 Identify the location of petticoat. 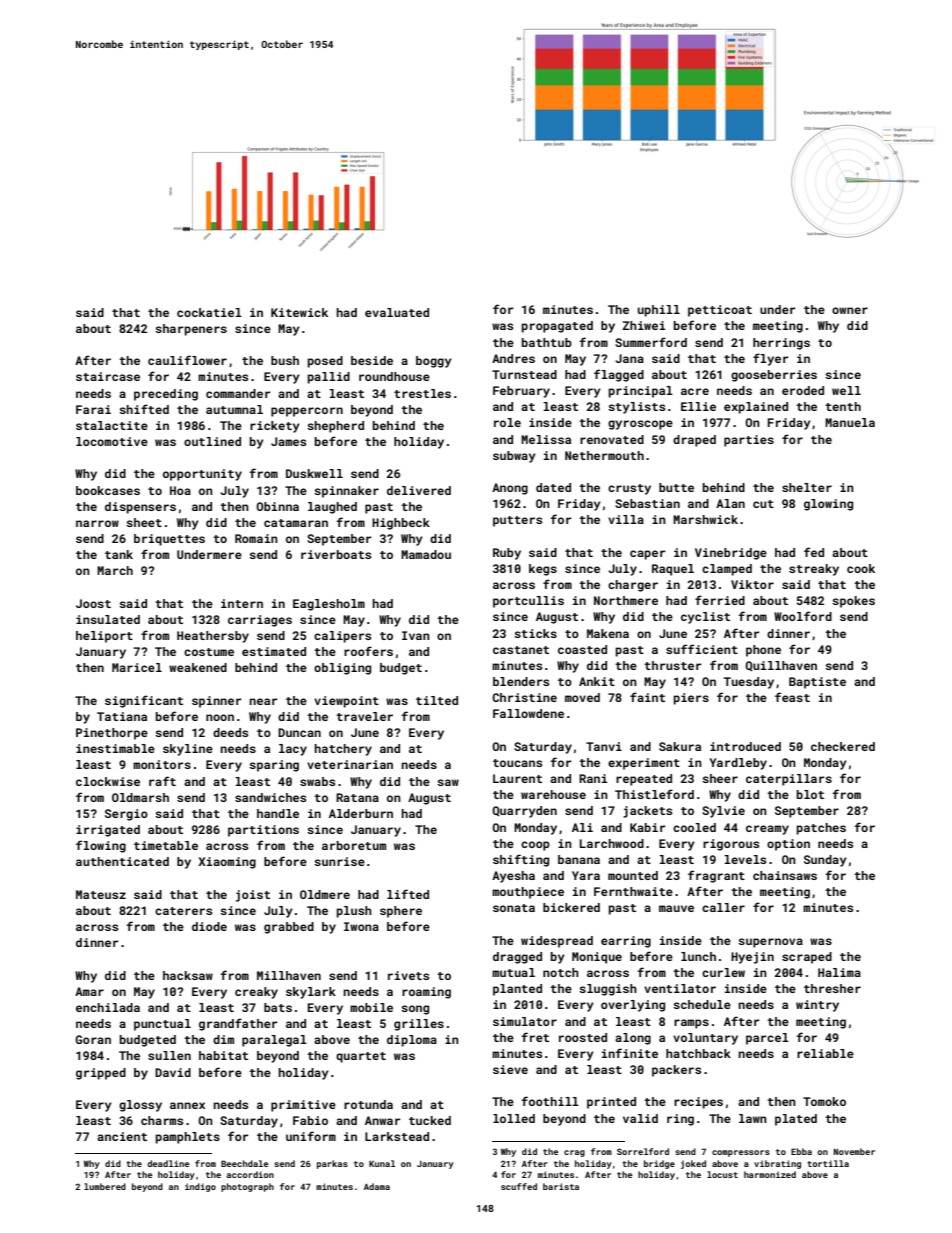
(720, 311).
